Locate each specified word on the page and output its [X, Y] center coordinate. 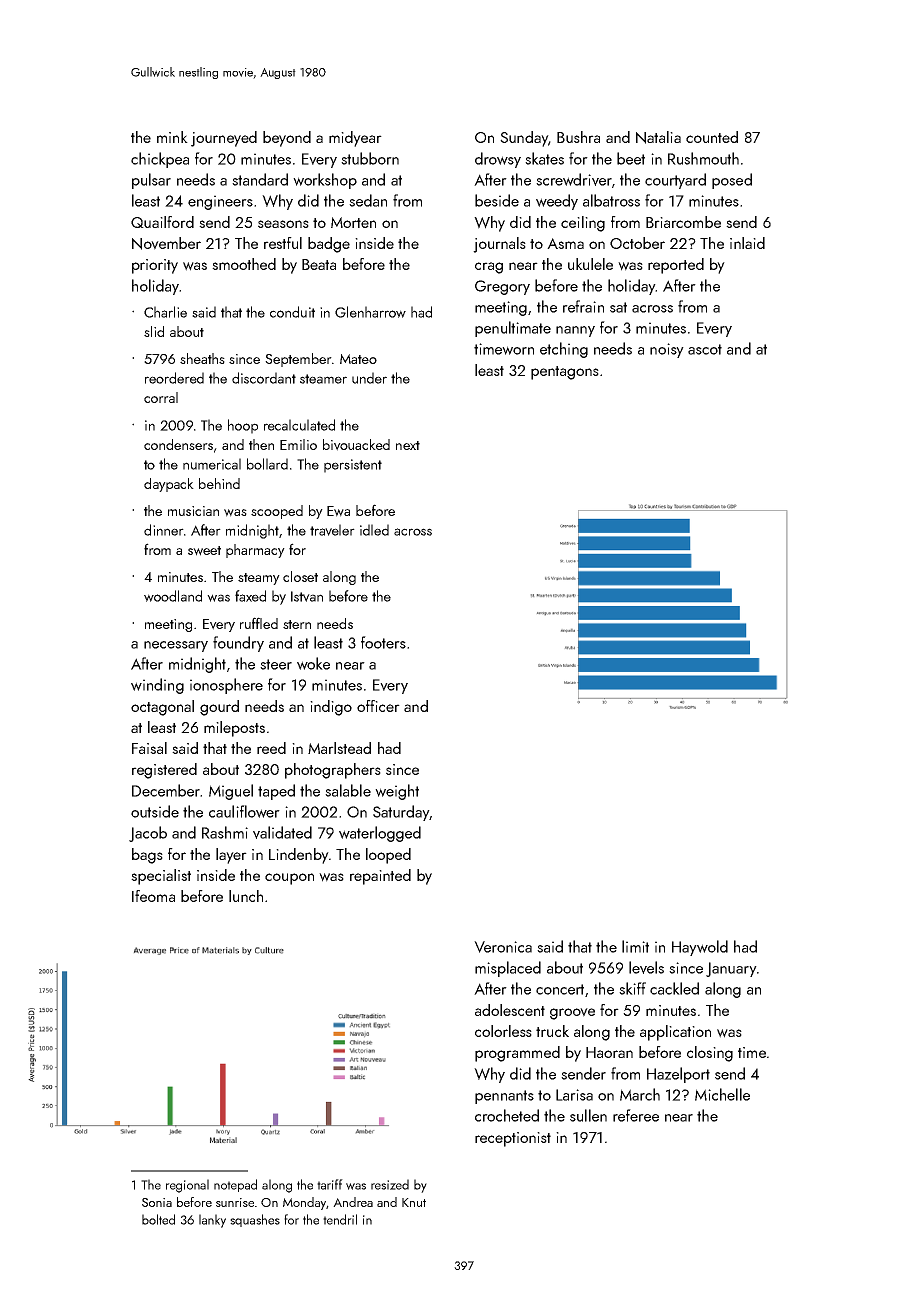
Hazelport [678, 1075]
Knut [414, 1202]
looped [388, 856]
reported [676, 266]
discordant [264, 378]
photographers [333, 771]
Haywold [700, 948]
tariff [330, 1184]
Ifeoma [153, 896]
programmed [517, 1054]
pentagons [565, 373]
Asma [565, 243]
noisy [667, 350]
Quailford [162, 222]
